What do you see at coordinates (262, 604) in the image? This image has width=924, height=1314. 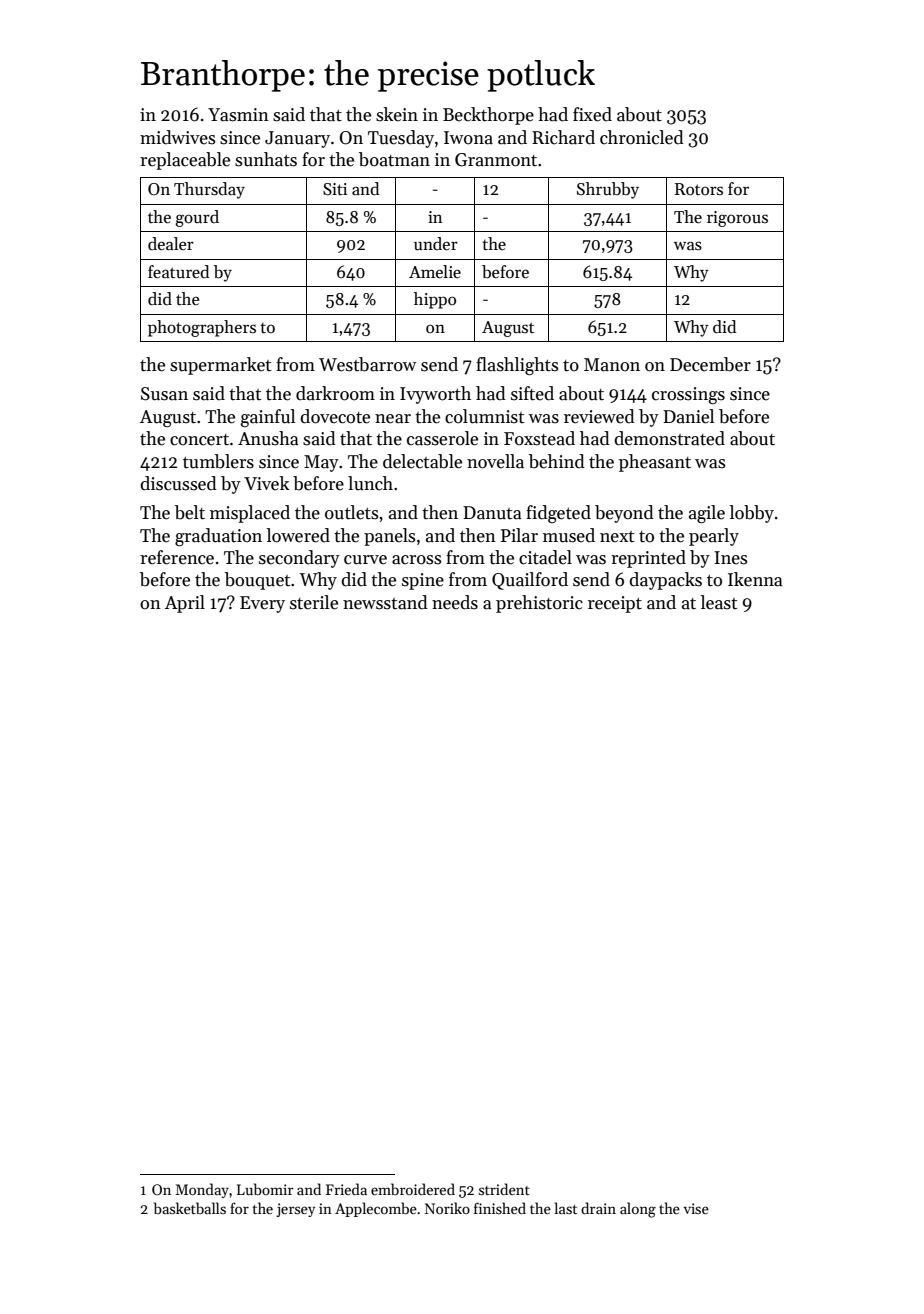 I see `Every` at bounding box center [262, 604].
